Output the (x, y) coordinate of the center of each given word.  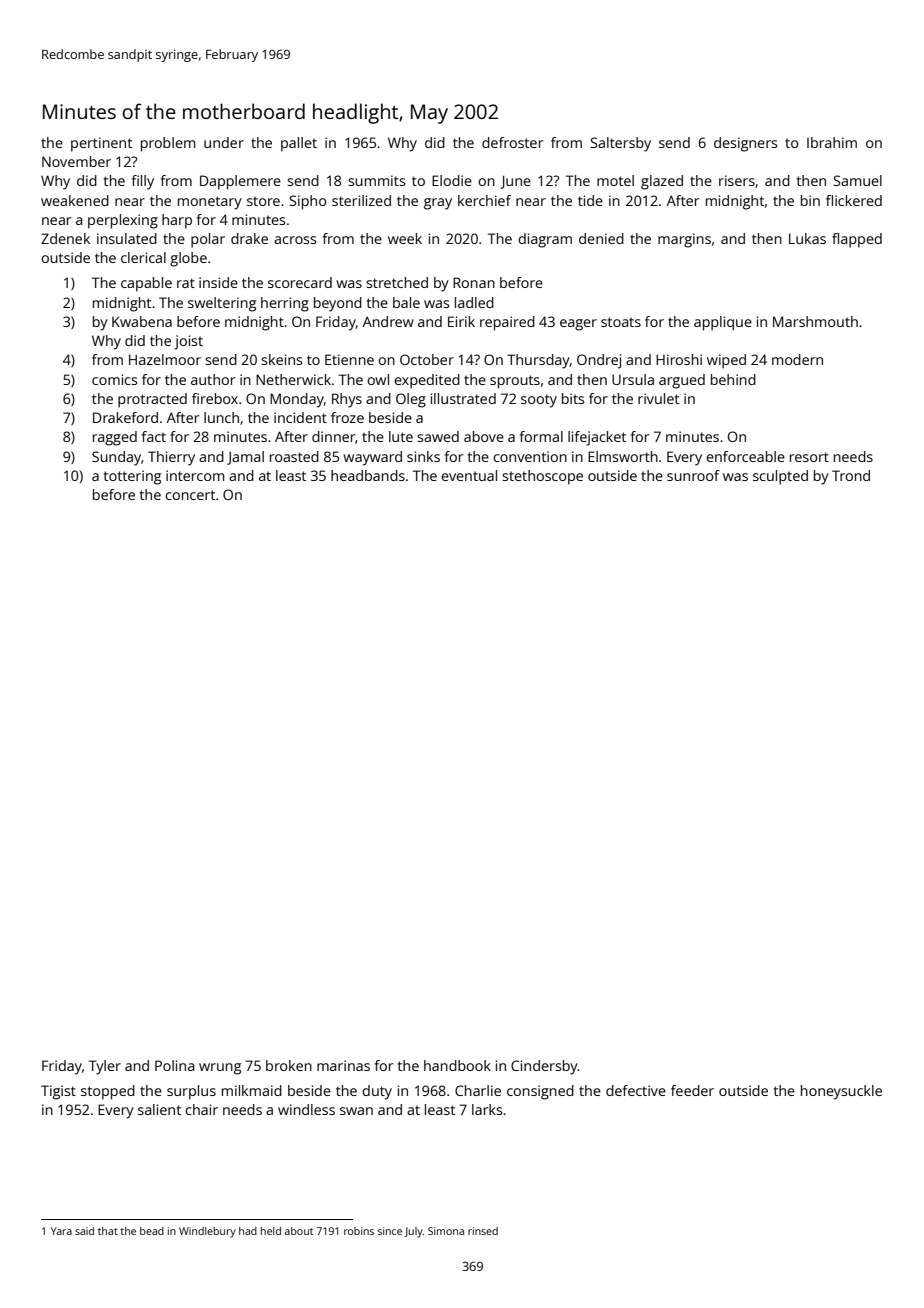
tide (590, 200)
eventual (469, 475)
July (413, 1232)
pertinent (101, 144)
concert (190, 495)
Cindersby (544, 1067)
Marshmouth (815, 321)
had (248, 1231)
